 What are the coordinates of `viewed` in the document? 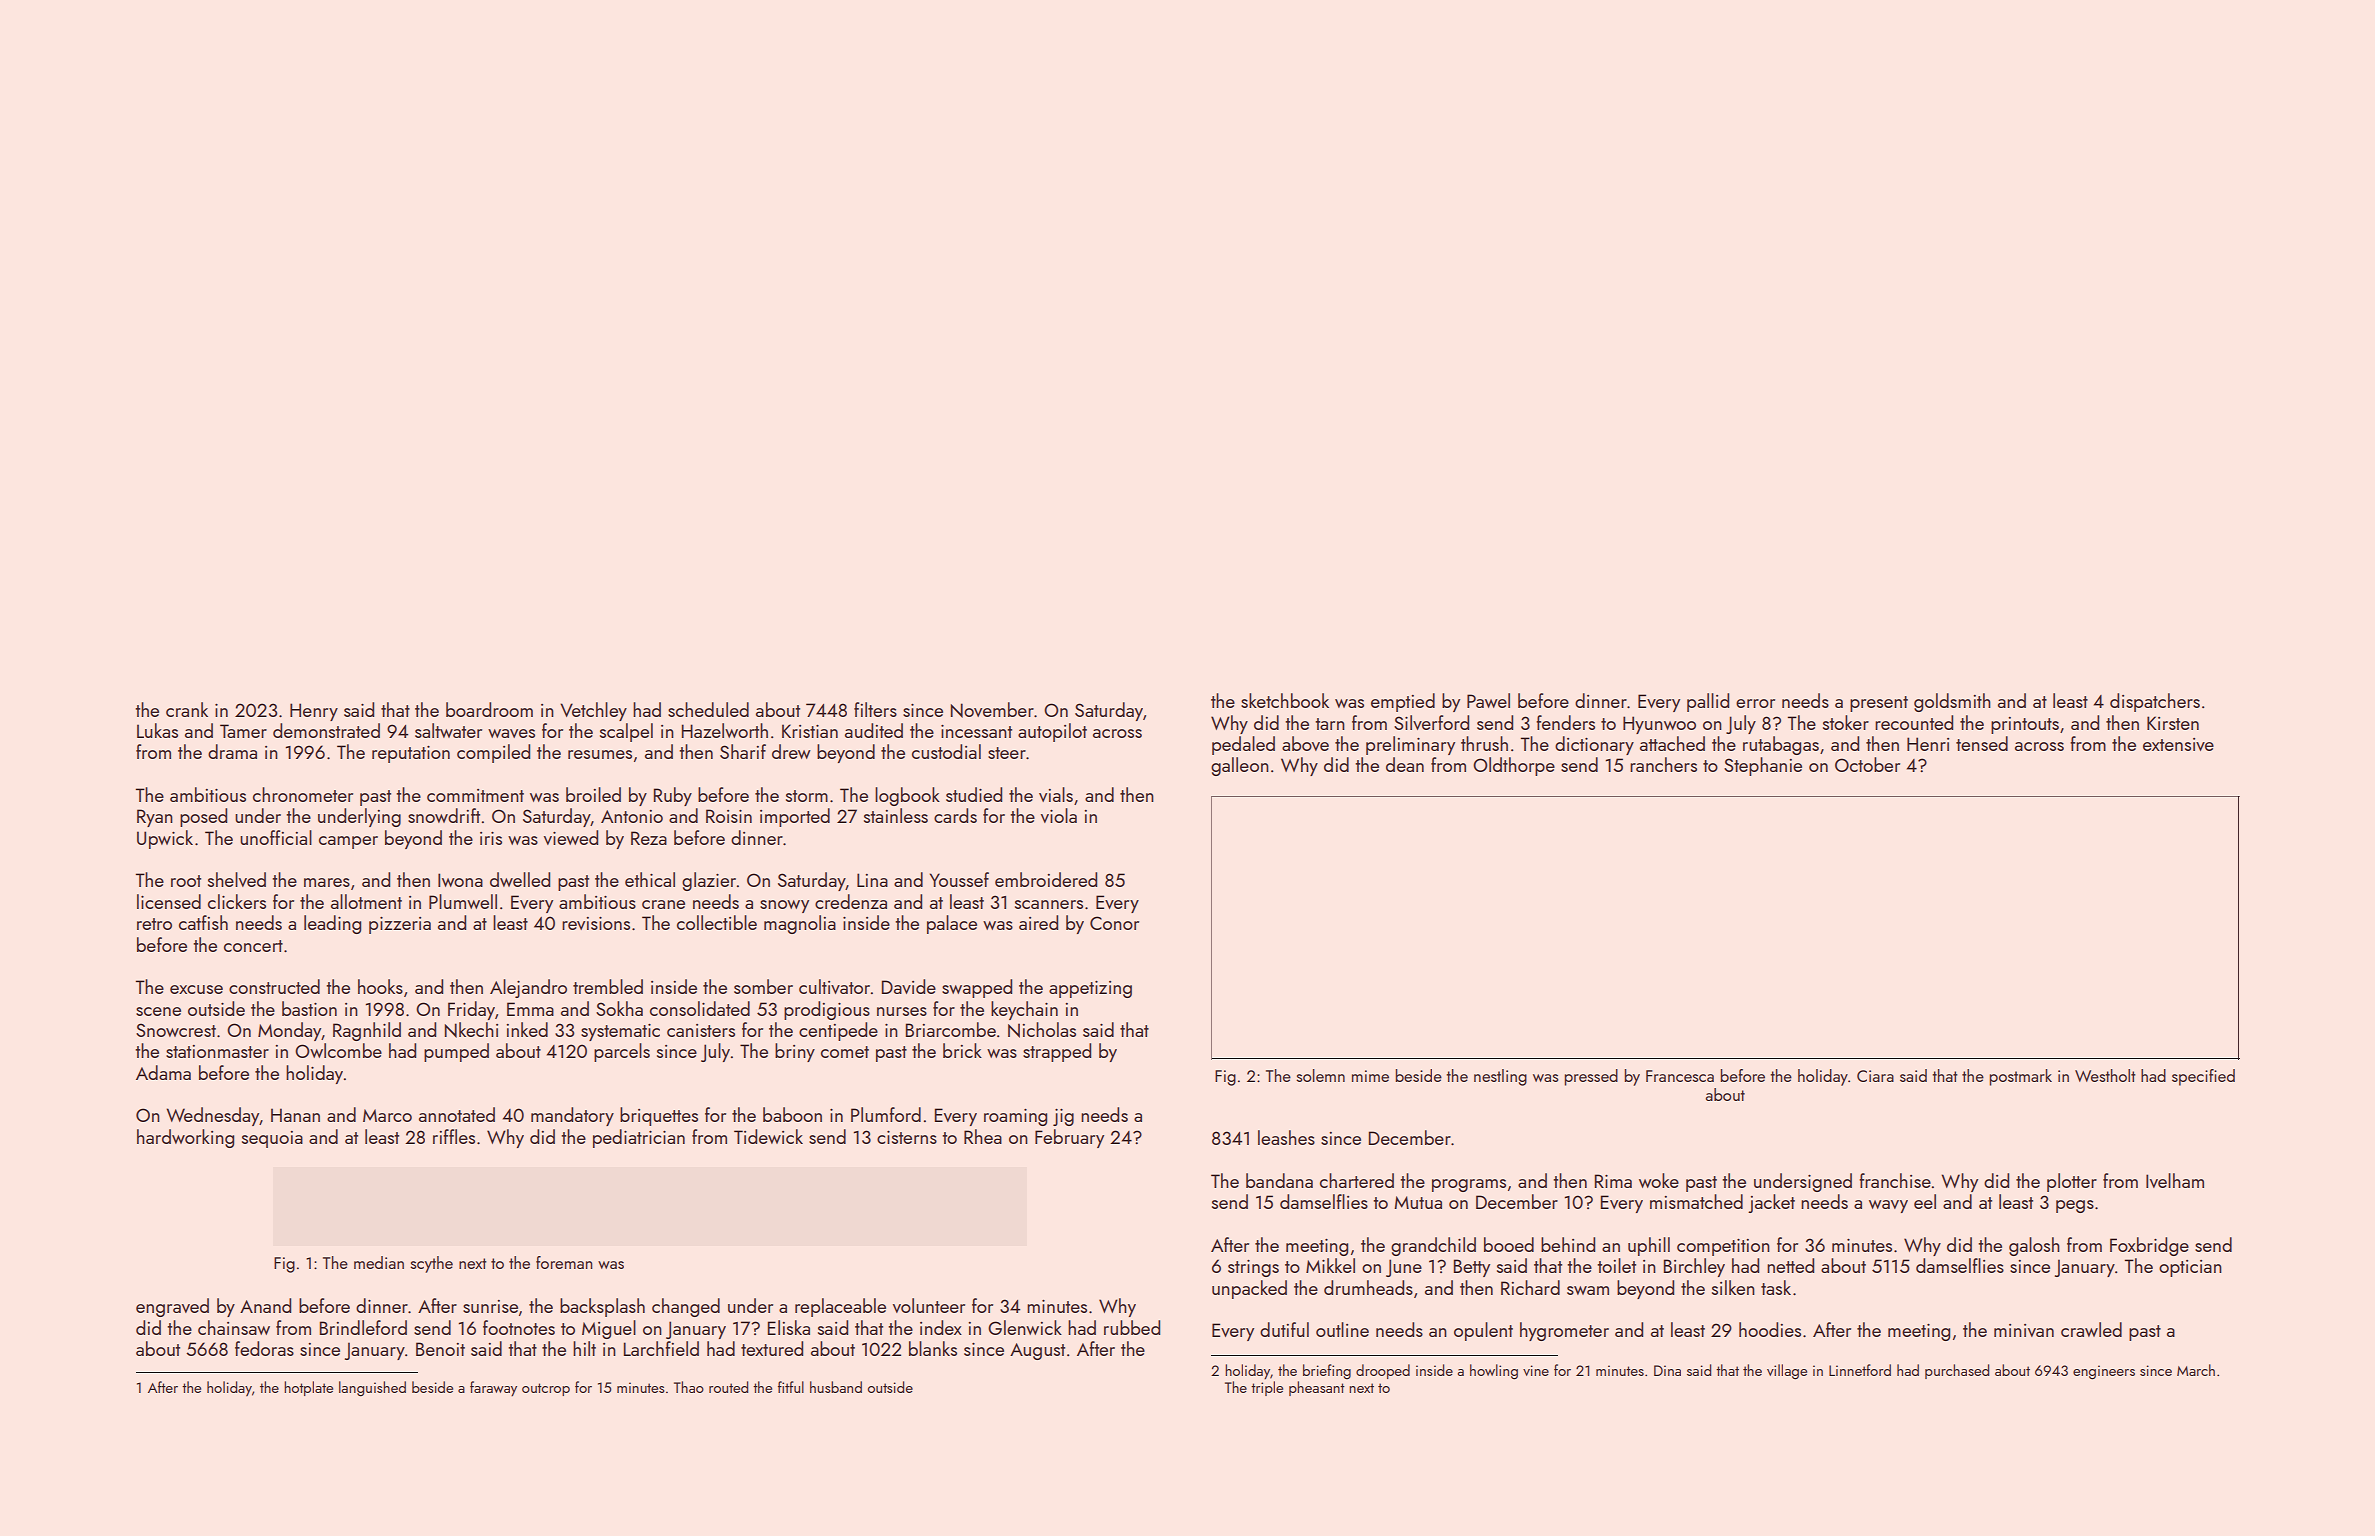 It's located at (571, 837).
